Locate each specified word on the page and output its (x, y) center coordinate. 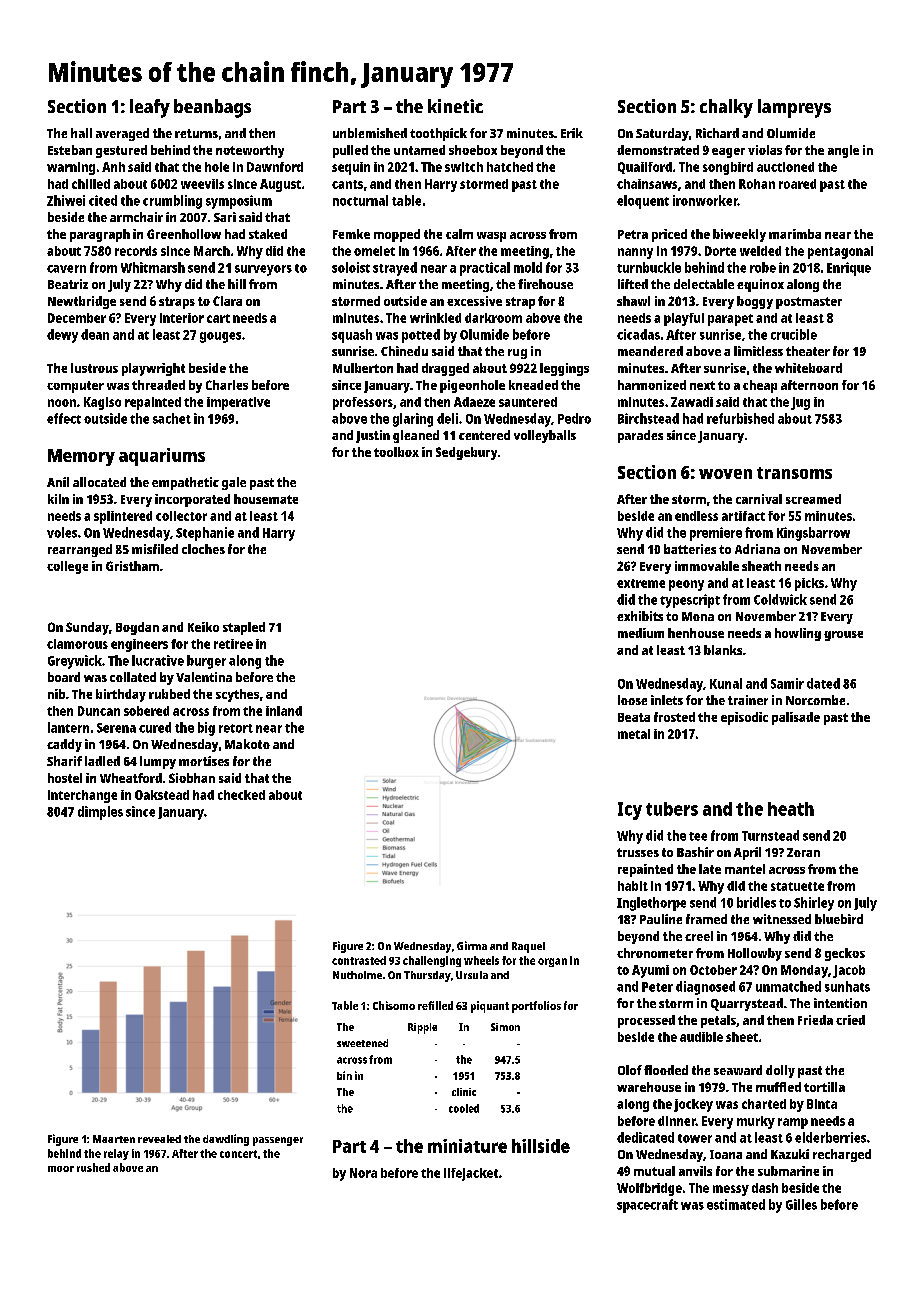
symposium (239, 202)
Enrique (849, 269)
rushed (93, 1167)
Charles (227, 385)
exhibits (640, 616)
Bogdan (137, 628)
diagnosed (705, 988)
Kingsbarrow (813, 534)
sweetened (362, 1043)
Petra (633, 234)
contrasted (359, 960)
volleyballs (545, 436)
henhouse (696, 633)
